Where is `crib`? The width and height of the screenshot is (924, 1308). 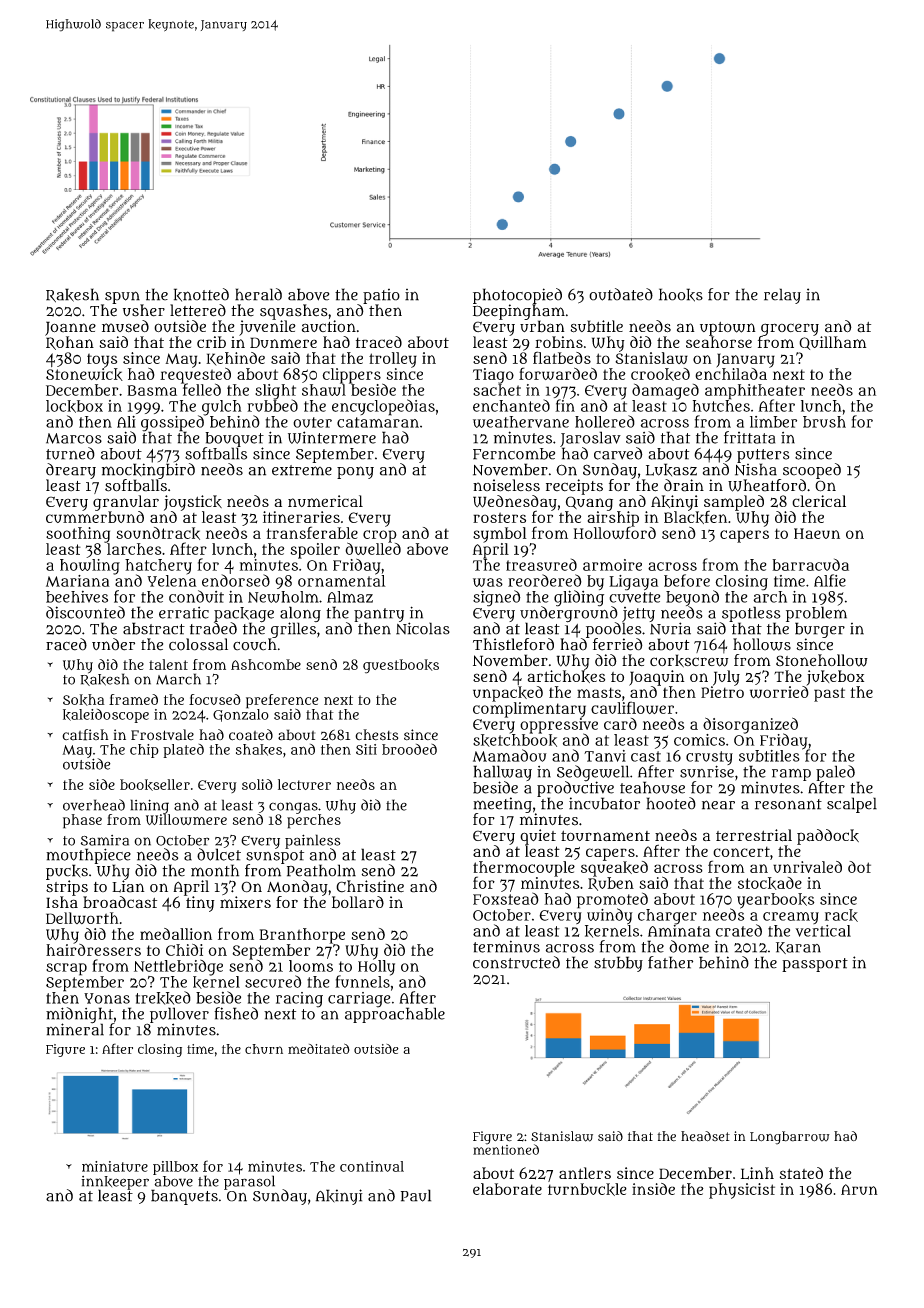 crib is located at coordinates (211, 342).
